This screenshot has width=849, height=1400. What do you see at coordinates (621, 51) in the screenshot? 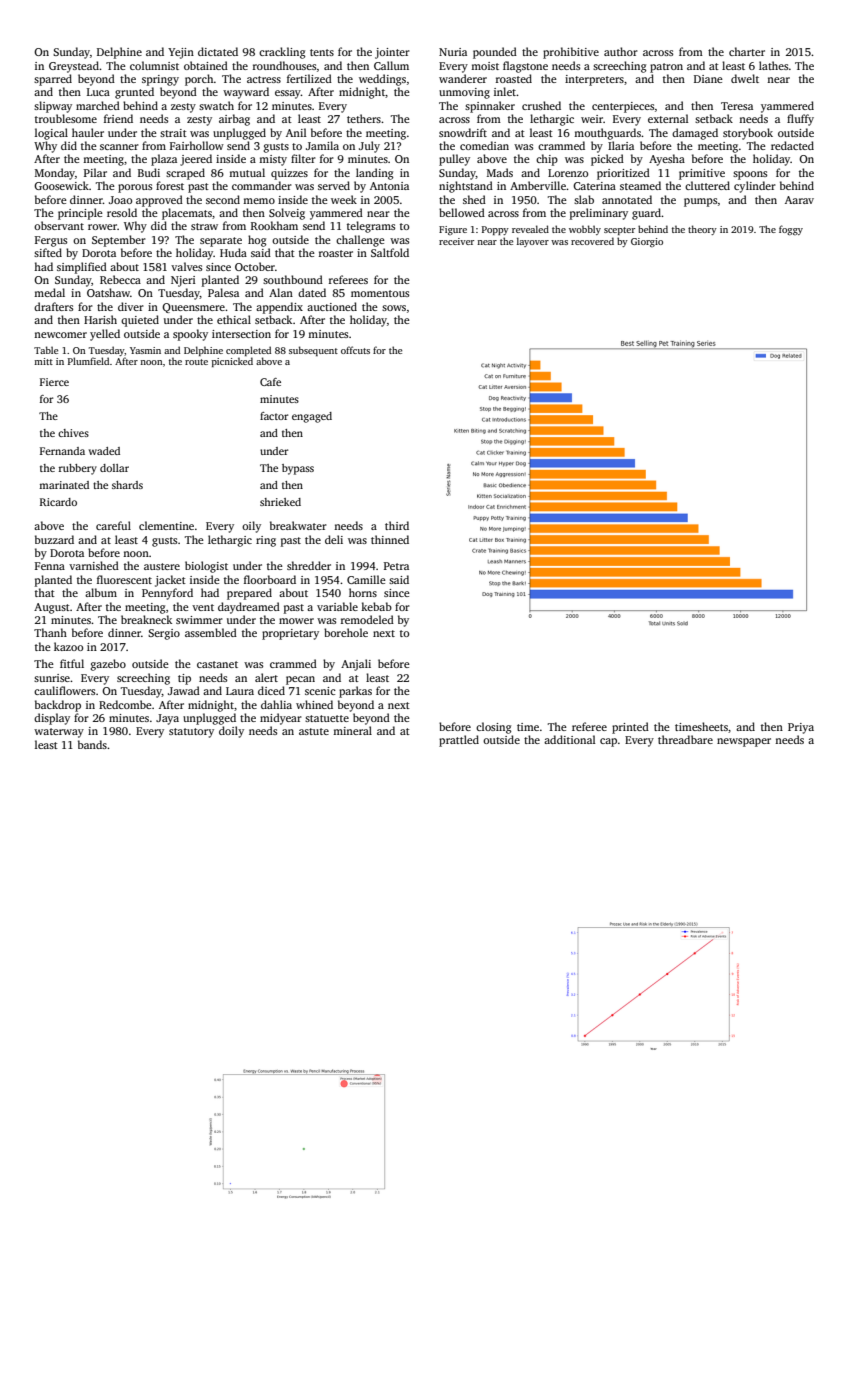
I see `author` at bounding box center [621, 51].
